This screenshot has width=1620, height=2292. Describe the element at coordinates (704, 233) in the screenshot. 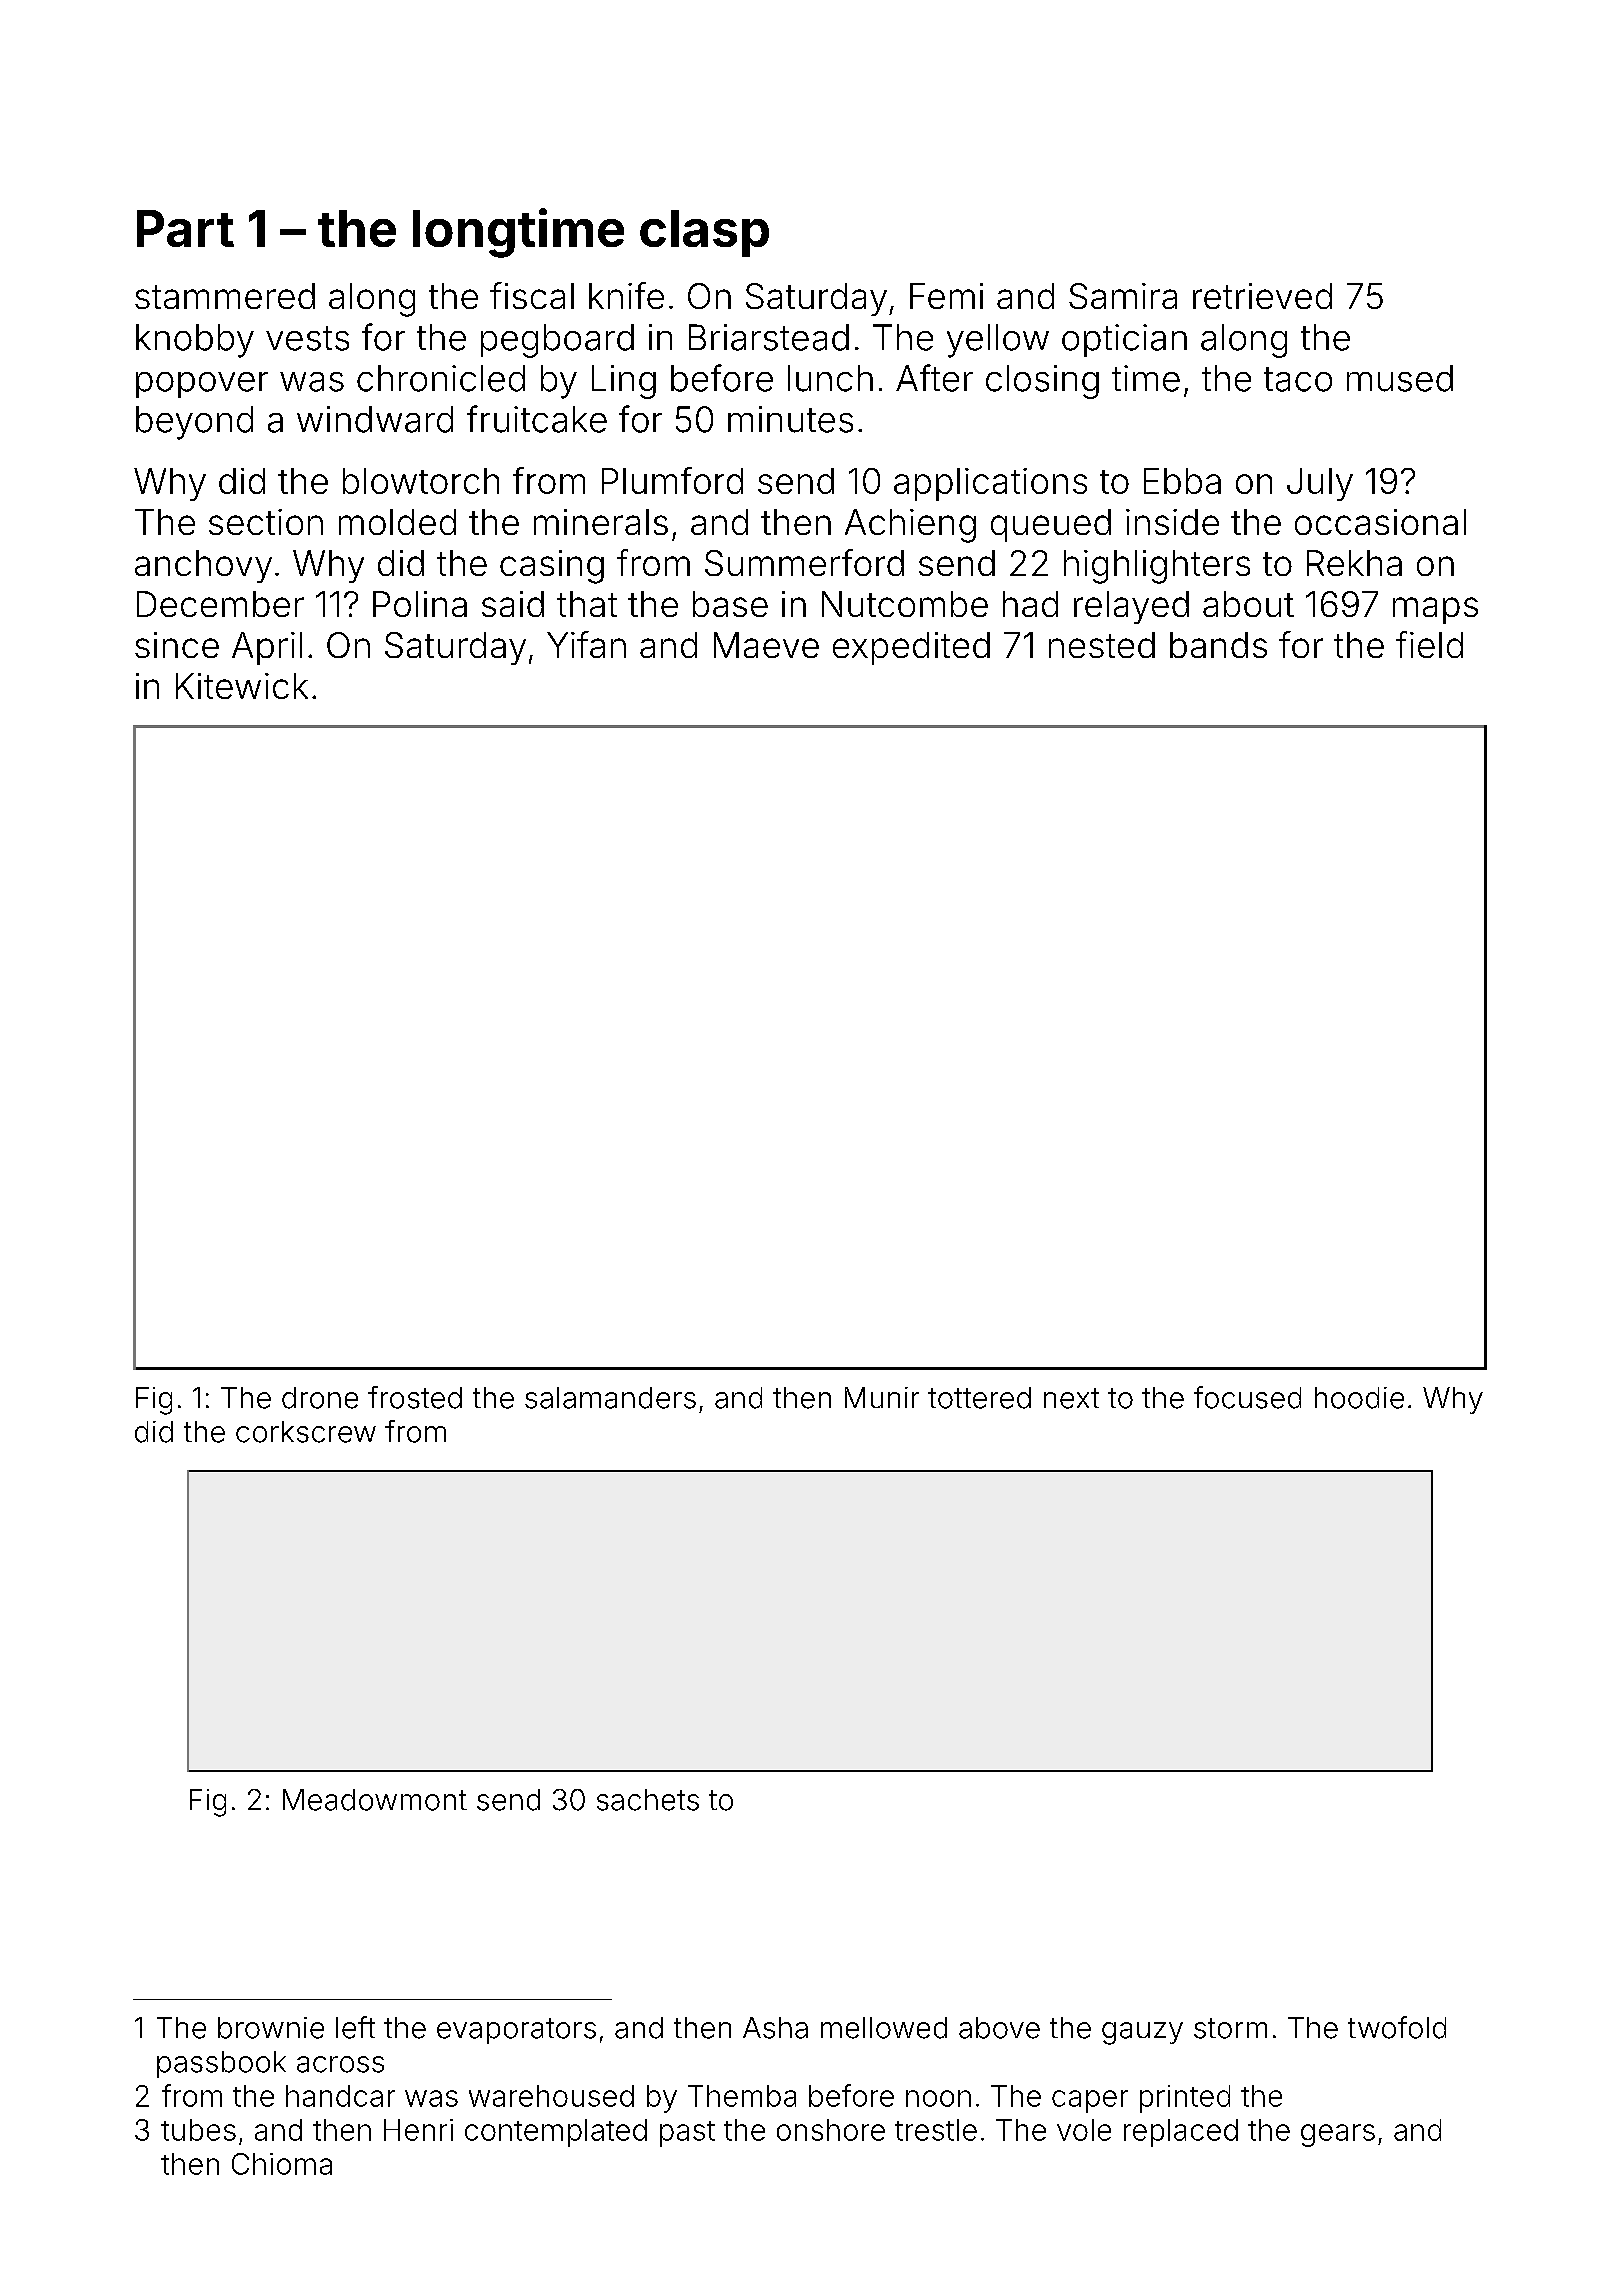

I see `clasp` at that location.
